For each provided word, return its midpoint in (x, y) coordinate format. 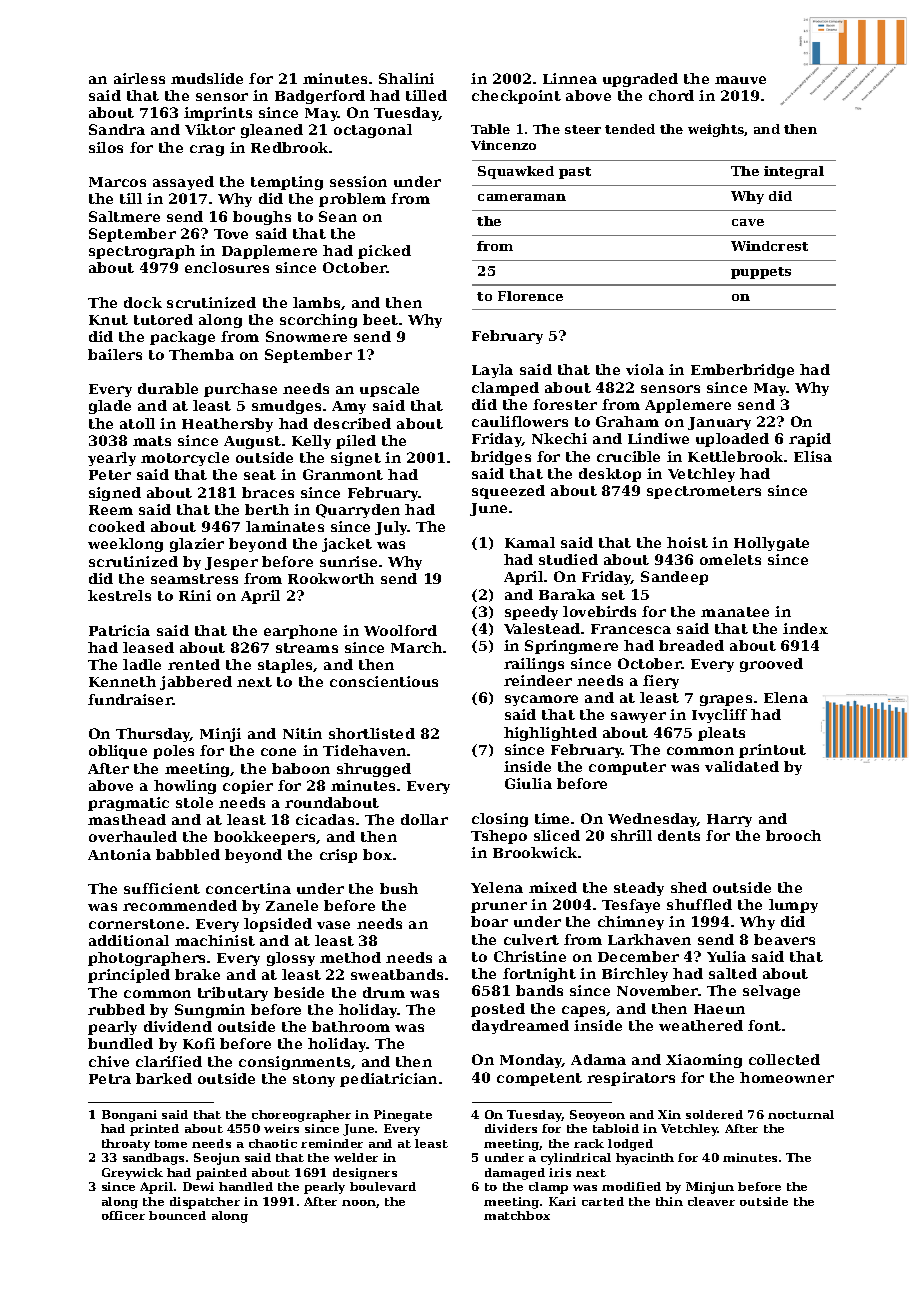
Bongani (129, 1116)
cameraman (522, 197)
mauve (740, 80)
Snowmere (306, 336)
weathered (701, 1025)
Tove (231, 234)
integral (794, 172)
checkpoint (516, 97)
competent (539, 1079)
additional (129, 940)
